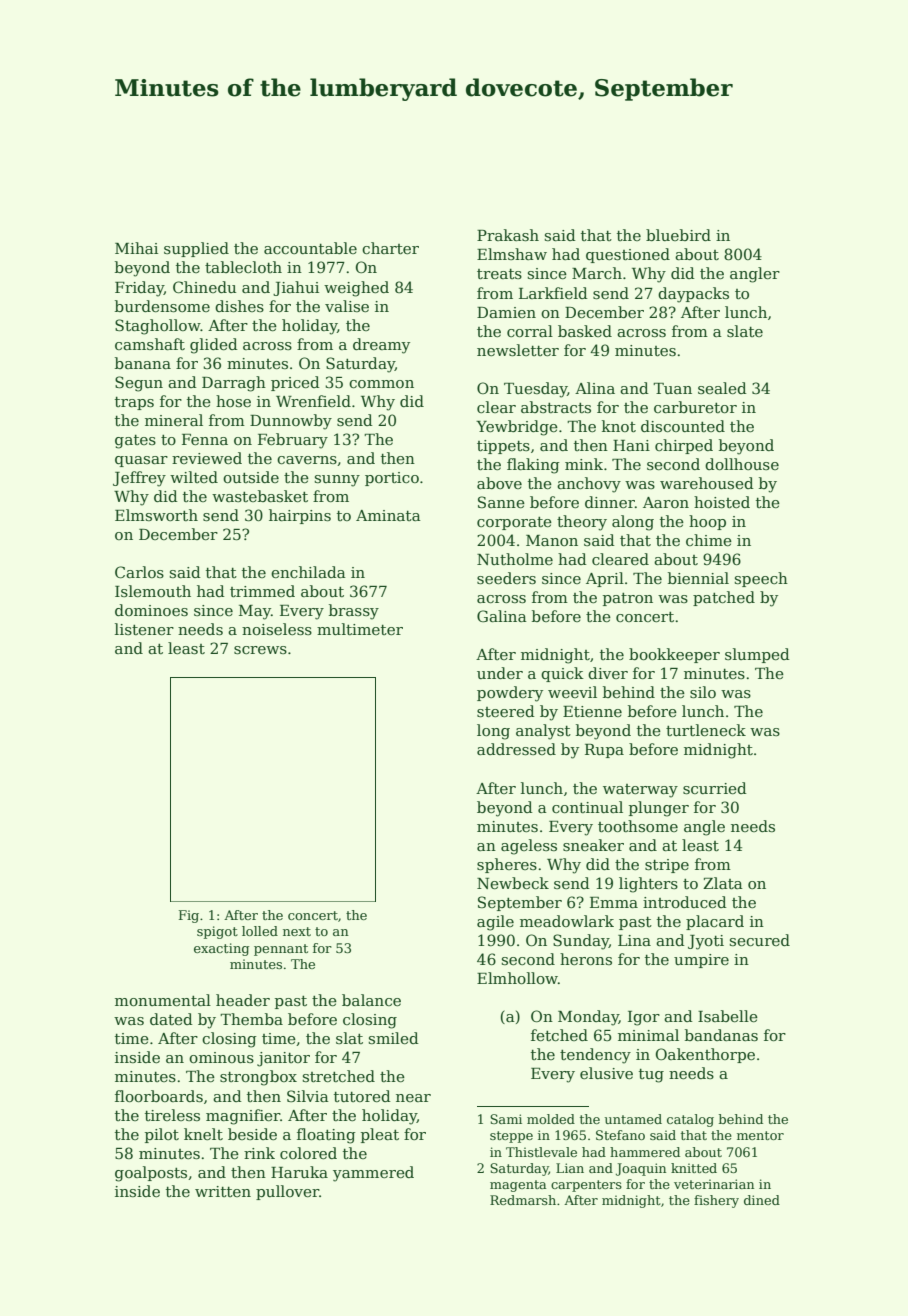  I want to click on Themba, so click(251, 1019).
